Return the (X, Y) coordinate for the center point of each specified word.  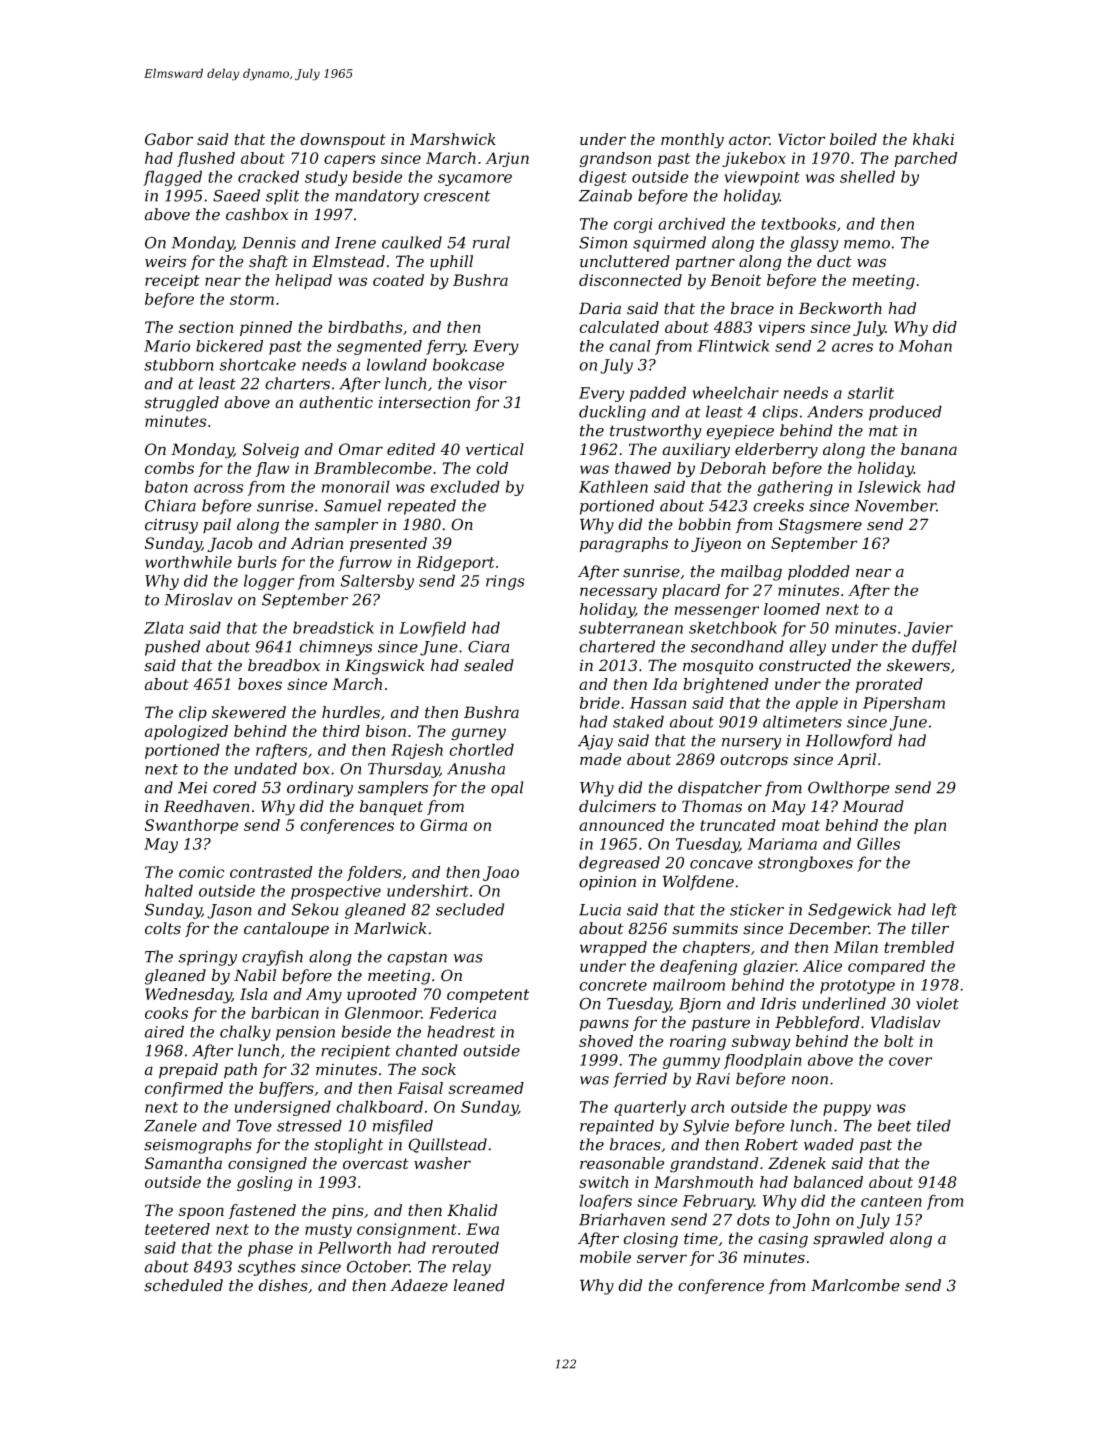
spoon (201, 1213)
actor (749, 139)
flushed (206, 159)
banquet (391, 808)
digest (603, 178)
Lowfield (432, 629)
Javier (928, 629)
